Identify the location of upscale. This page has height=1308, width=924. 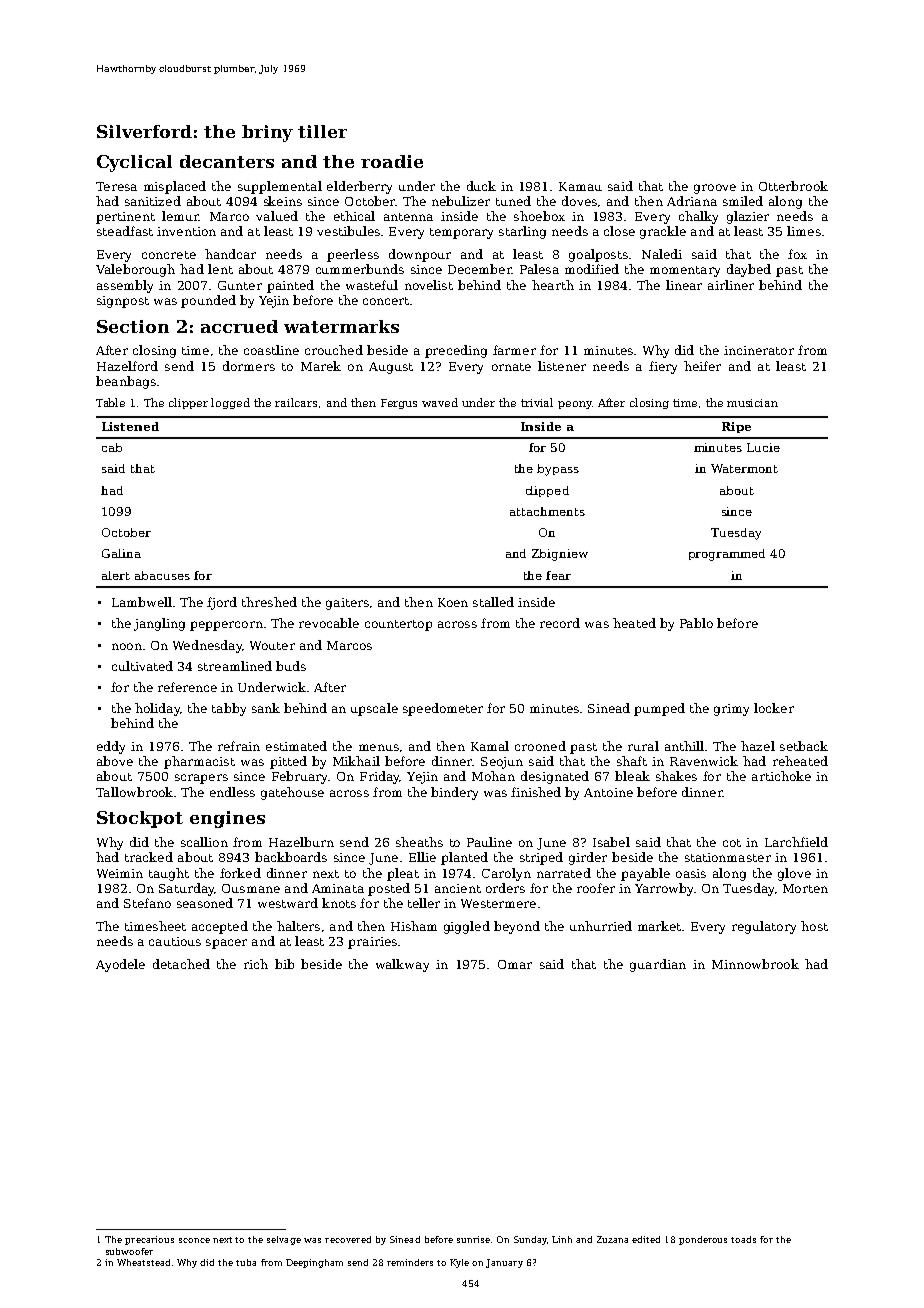
(374, 709).
